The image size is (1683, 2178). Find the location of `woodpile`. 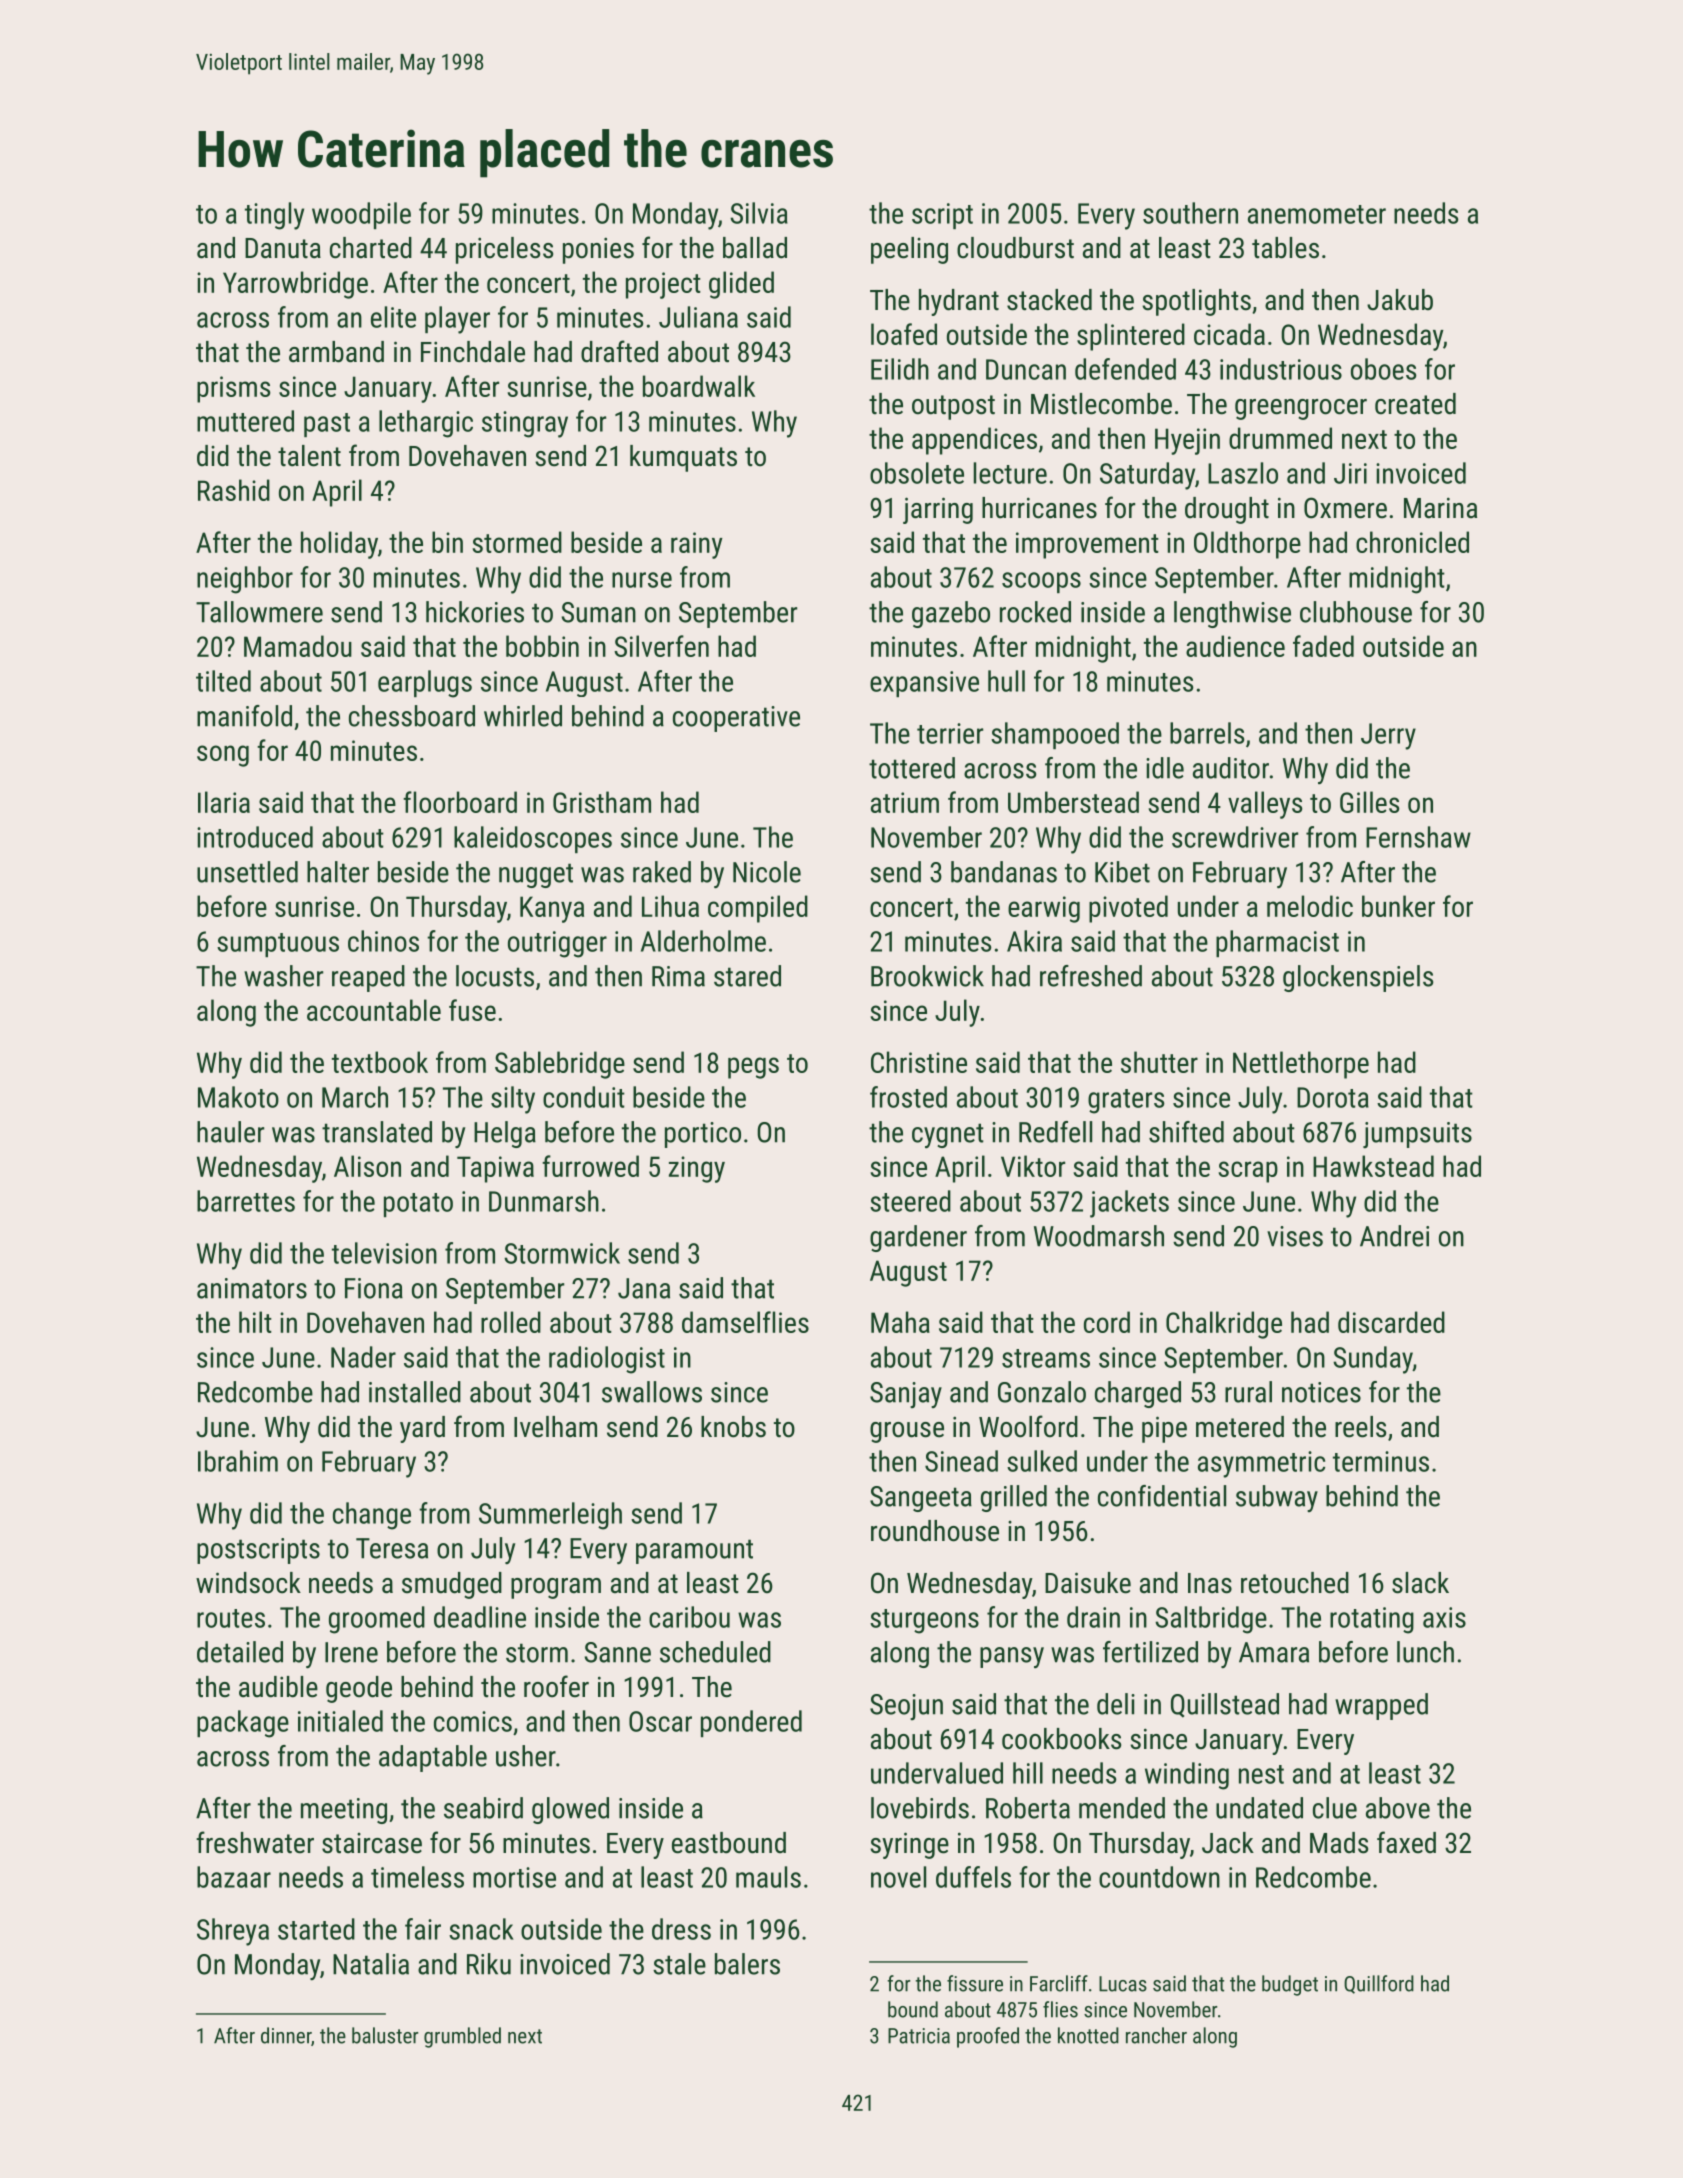

woodpile is located at coordinates (361, 215).
